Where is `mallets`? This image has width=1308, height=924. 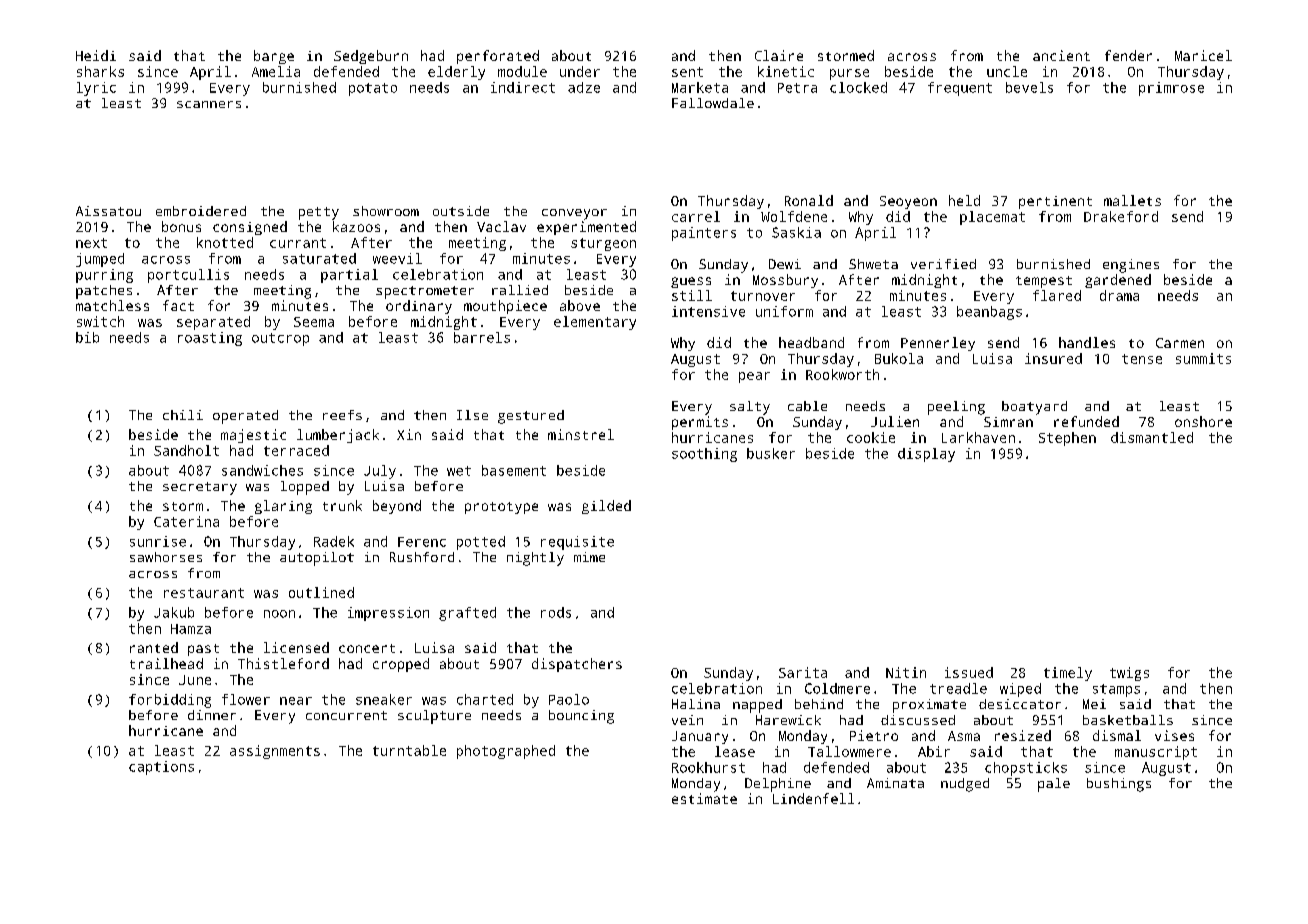 mallets is located at coordinates (1132, 200).
